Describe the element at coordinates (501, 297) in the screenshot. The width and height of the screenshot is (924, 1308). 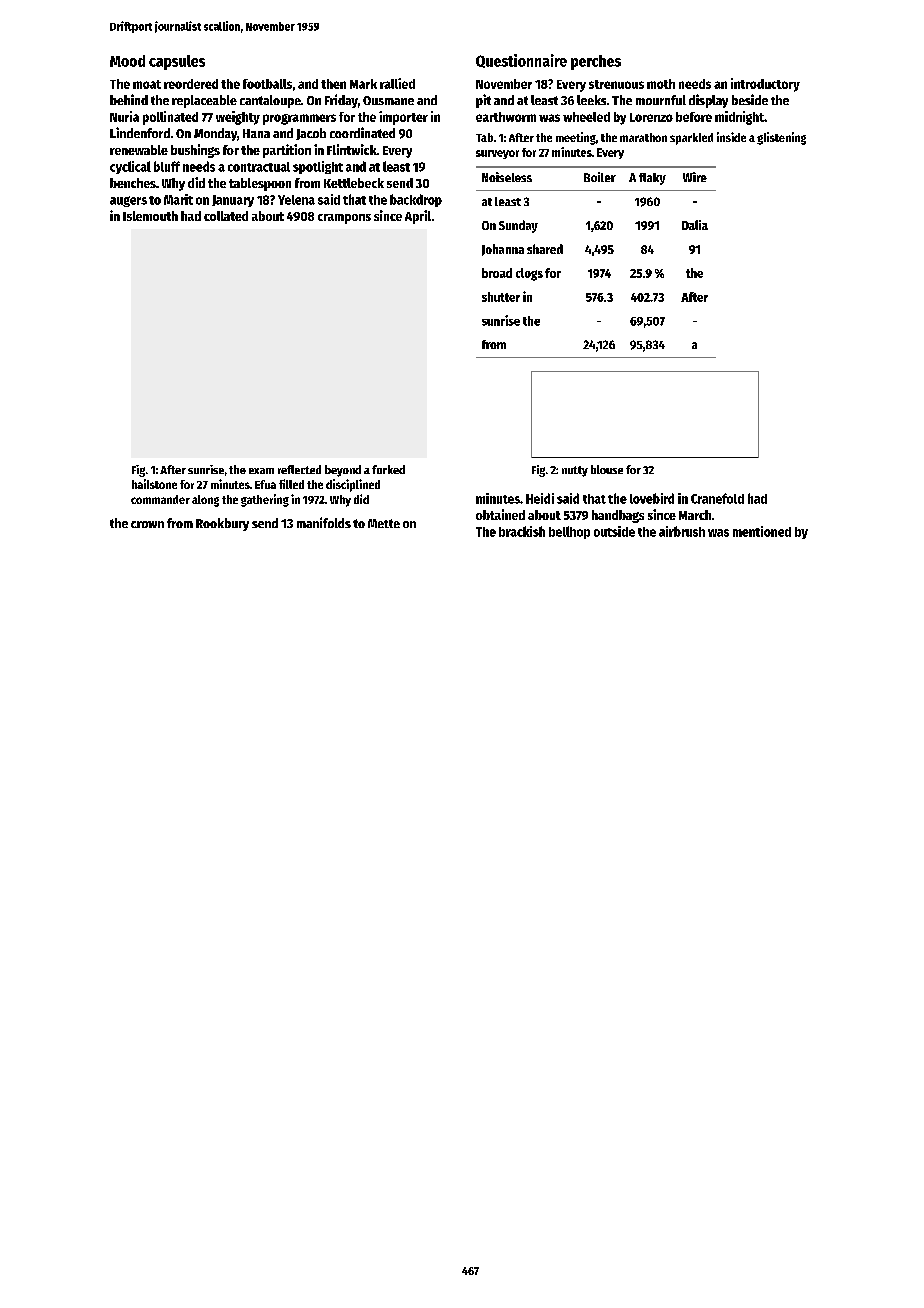
I see `shutter` at that location.
